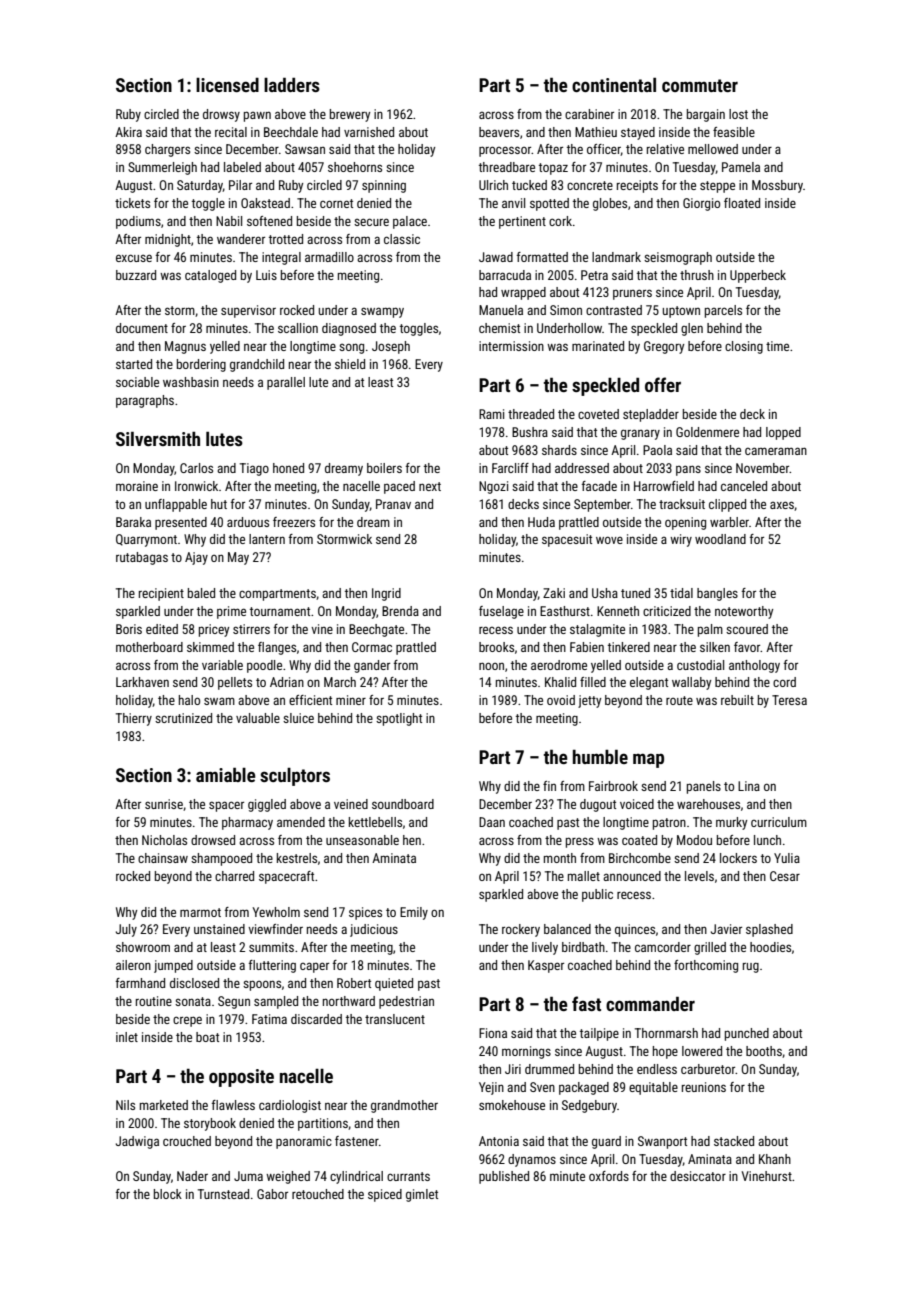 Image resolution: width=924 pixels, height=1314 pixels. I want to click on desiccator, so click(698, 1176).
